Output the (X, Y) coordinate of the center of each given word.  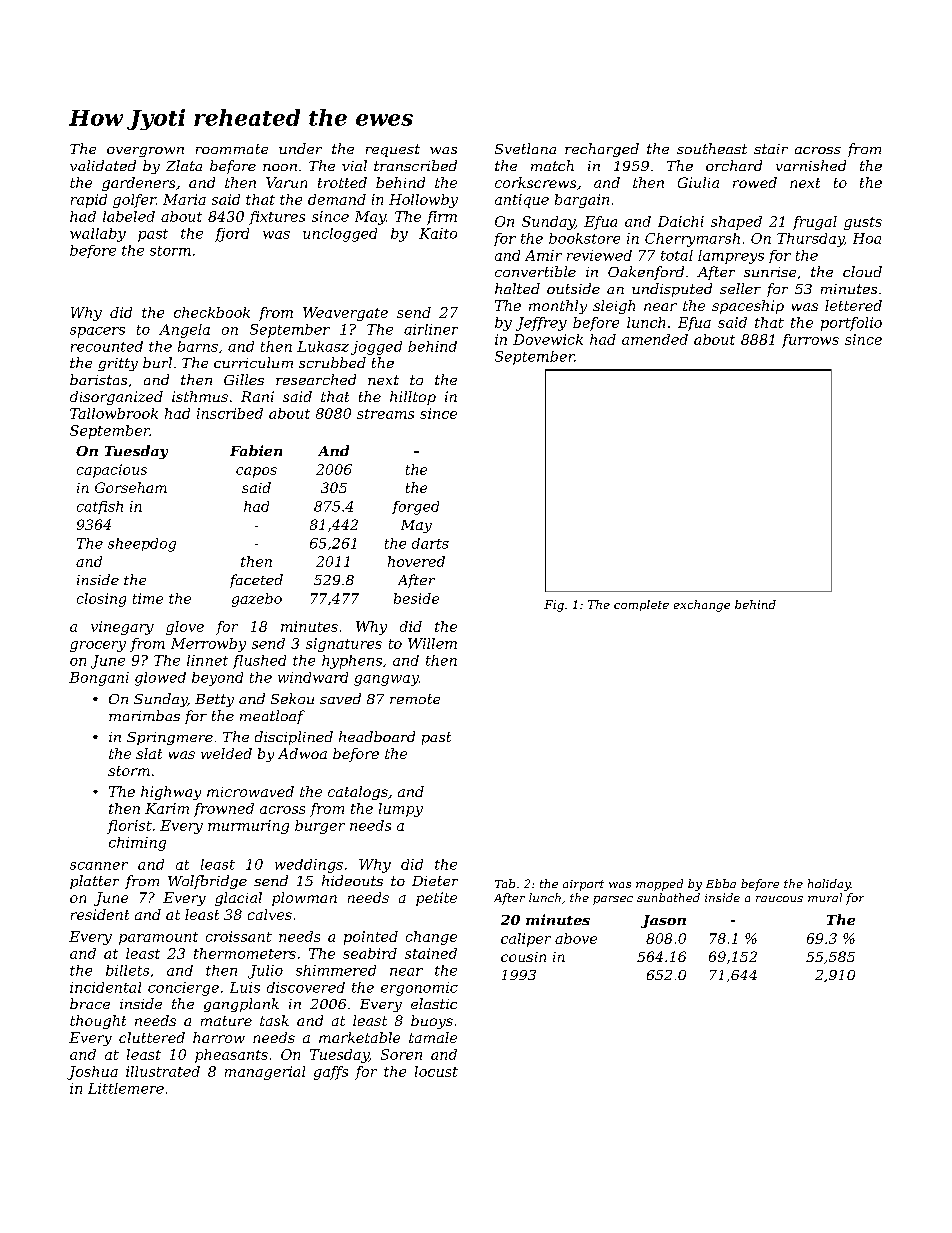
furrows (810, 341)
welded (226, 753)
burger (320, 827)
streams (385, 414)
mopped (659, 885)
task (274, 1020)
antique (522, 201)
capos (256, 472)
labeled (129, 216)
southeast (712, 148)
